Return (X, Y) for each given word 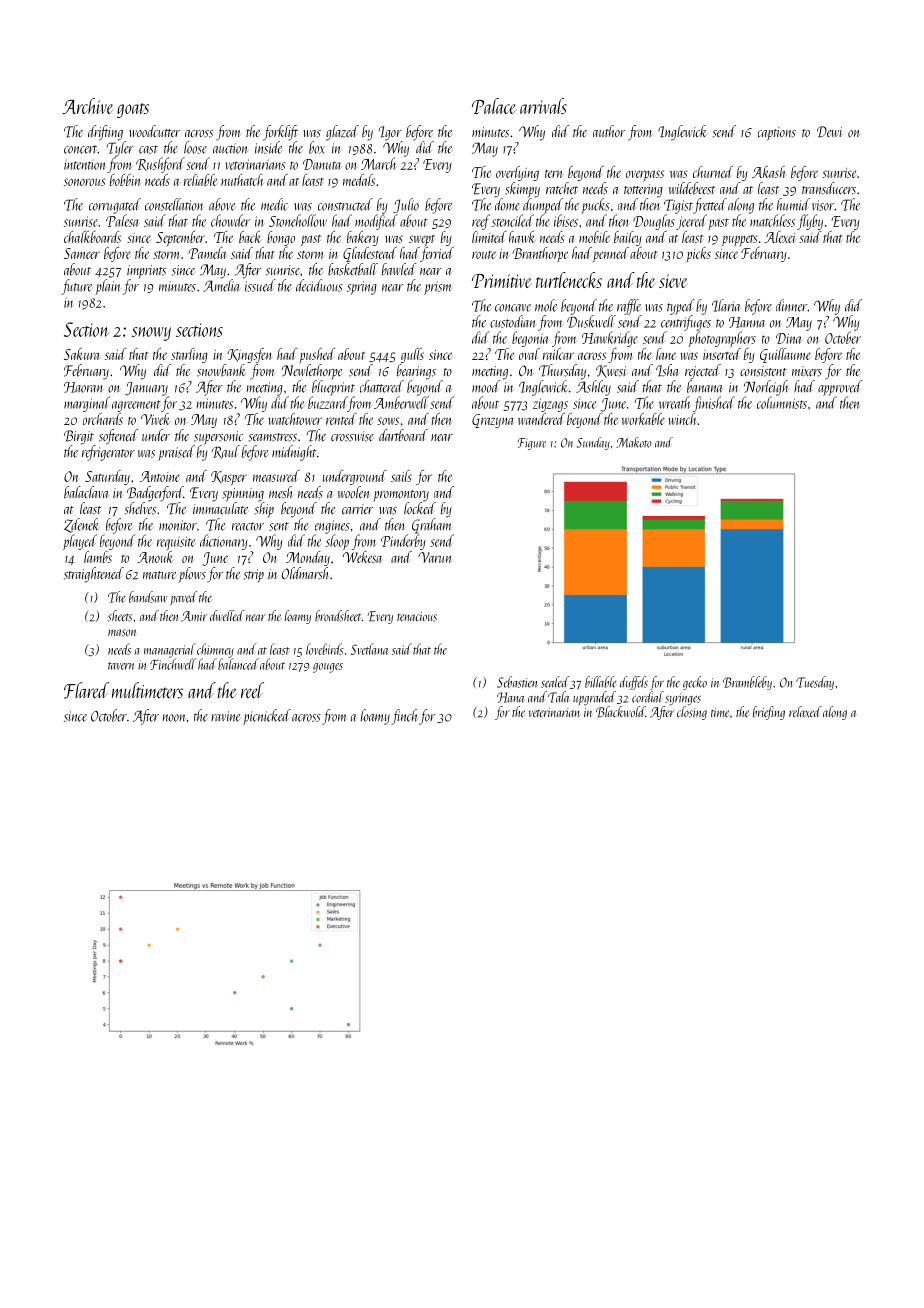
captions (777, 134)
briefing (768, 713)
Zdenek (82, 525)
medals (359, 180)
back (250, 237)
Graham (431, 526)
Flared (86, 690)
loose (195, 147)
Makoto (634, 442)
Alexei (780, 237)
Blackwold (621, 712)
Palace (494, 106)
